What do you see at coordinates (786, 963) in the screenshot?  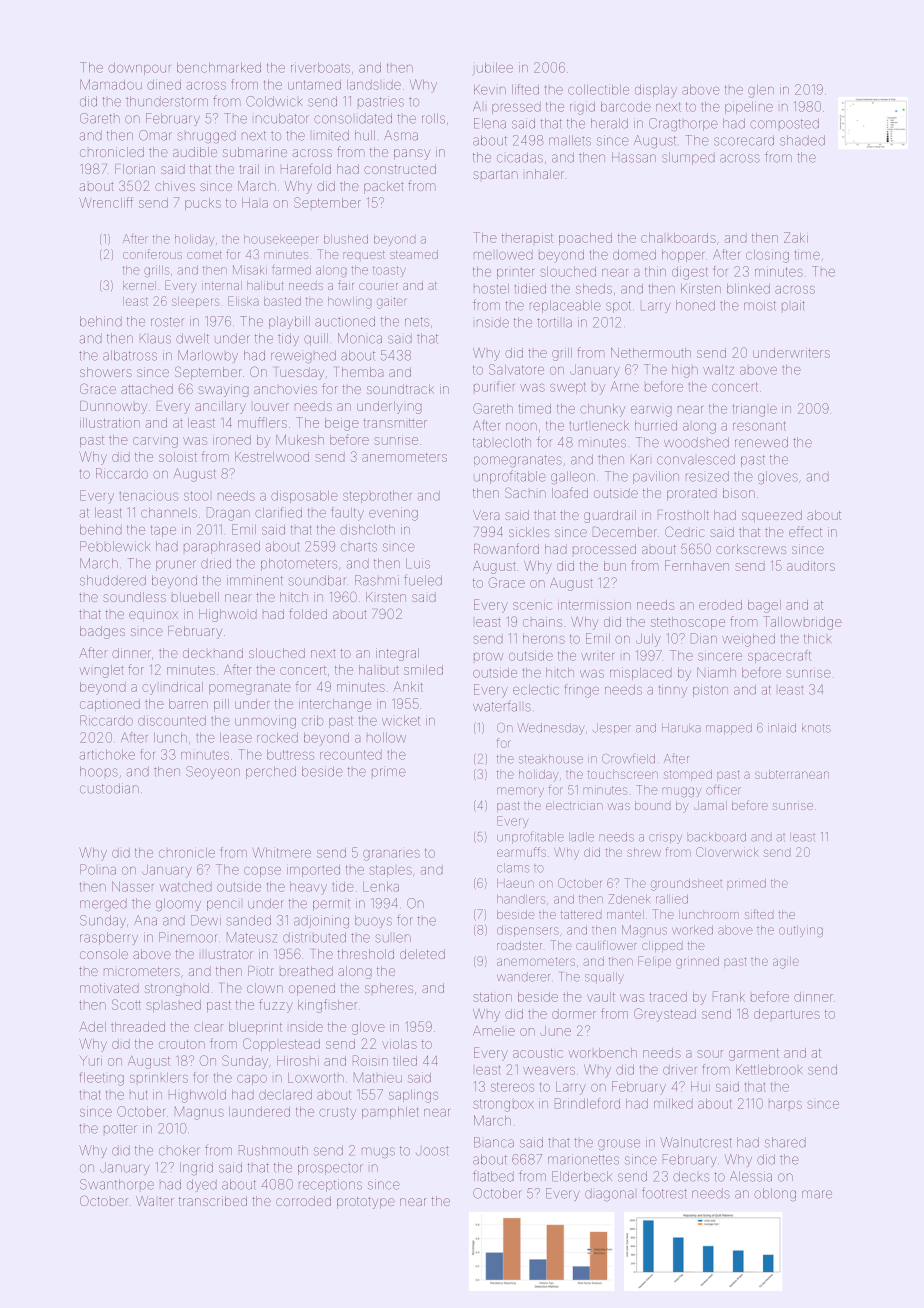 I see `agile` at bounding box center [786, 963].
